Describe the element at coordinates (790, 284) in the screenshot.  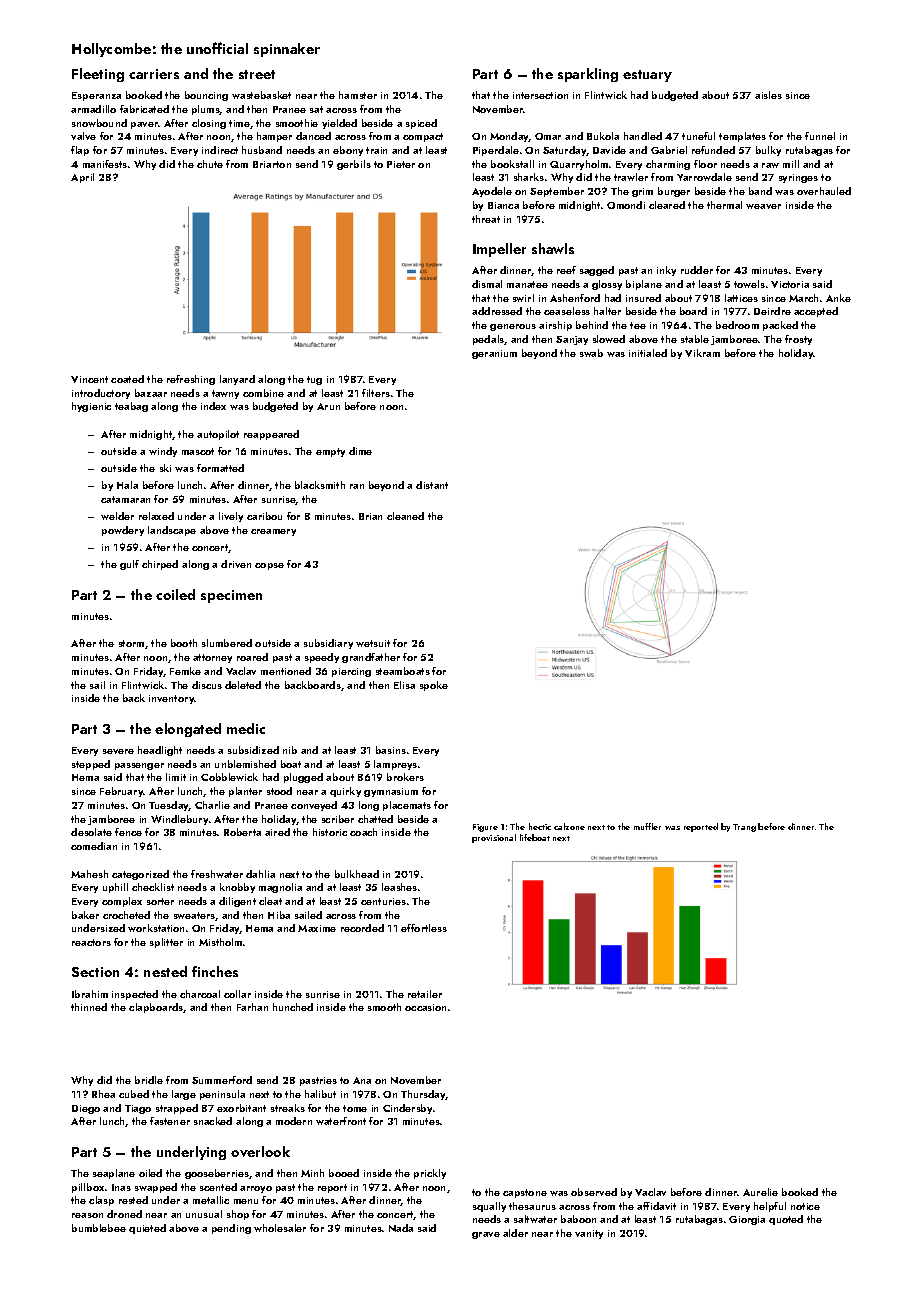
I see `Victoria` at that location.
